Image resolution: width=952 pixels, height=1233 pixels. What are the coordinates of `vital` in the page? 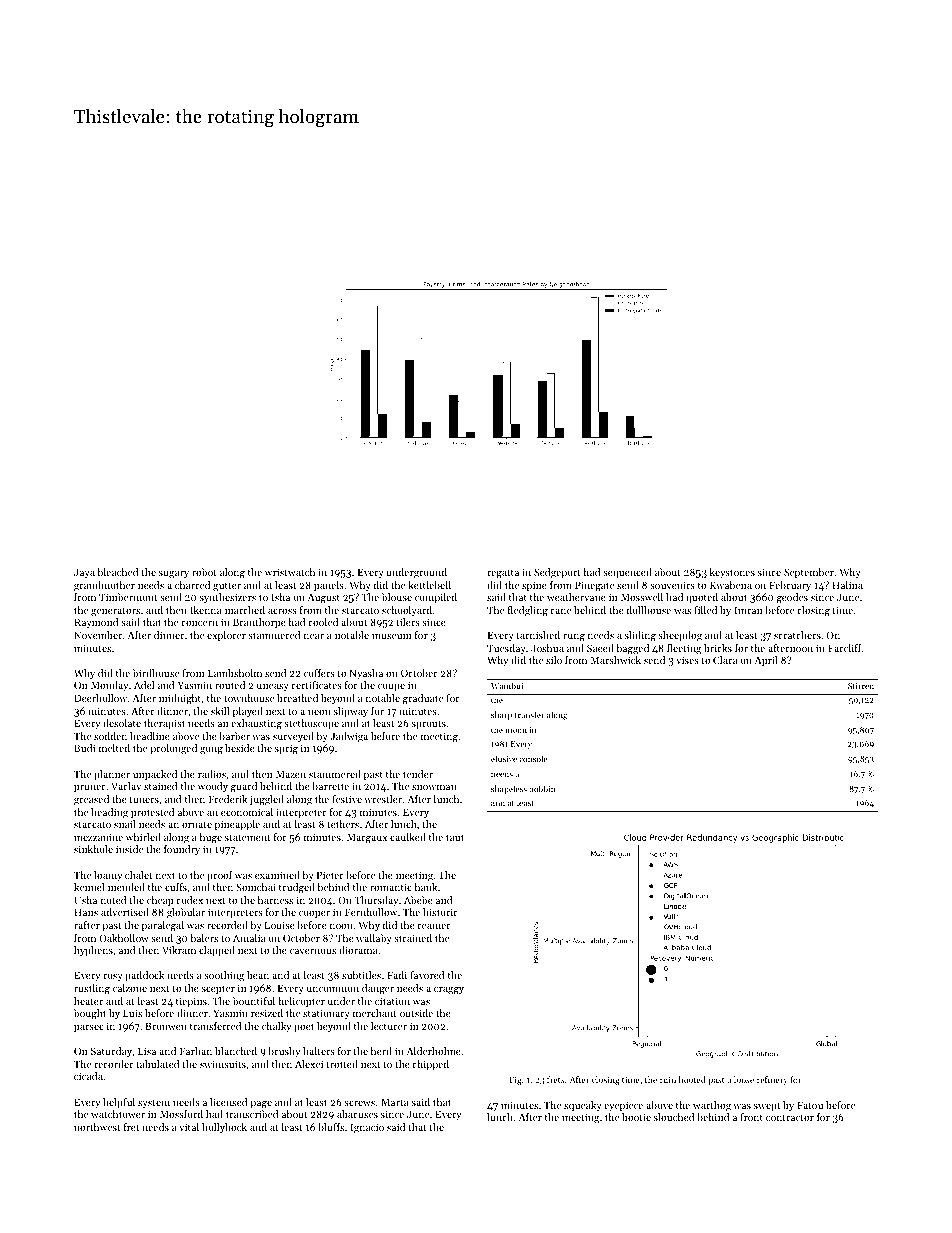 It's located at (189, 1127).
